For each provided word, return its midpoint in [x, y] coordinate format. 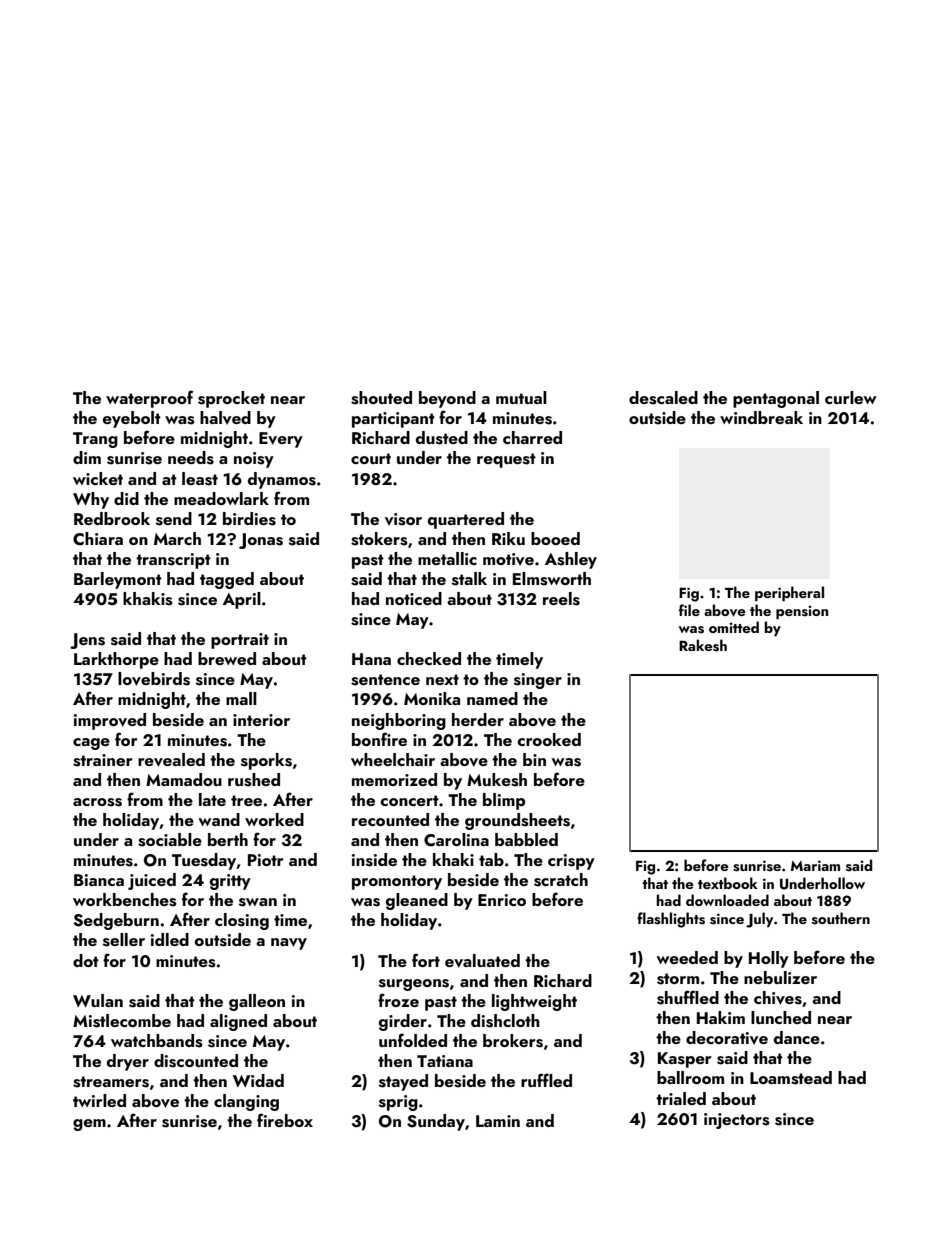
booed [555, 538]
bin [534, 759]
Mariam [815, 865]
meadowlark [221, 498]
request [506, 460]
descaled [663, 398]
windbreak [761, 417]
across [97, 802]
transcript [173, 561]
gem [89, 1125]
